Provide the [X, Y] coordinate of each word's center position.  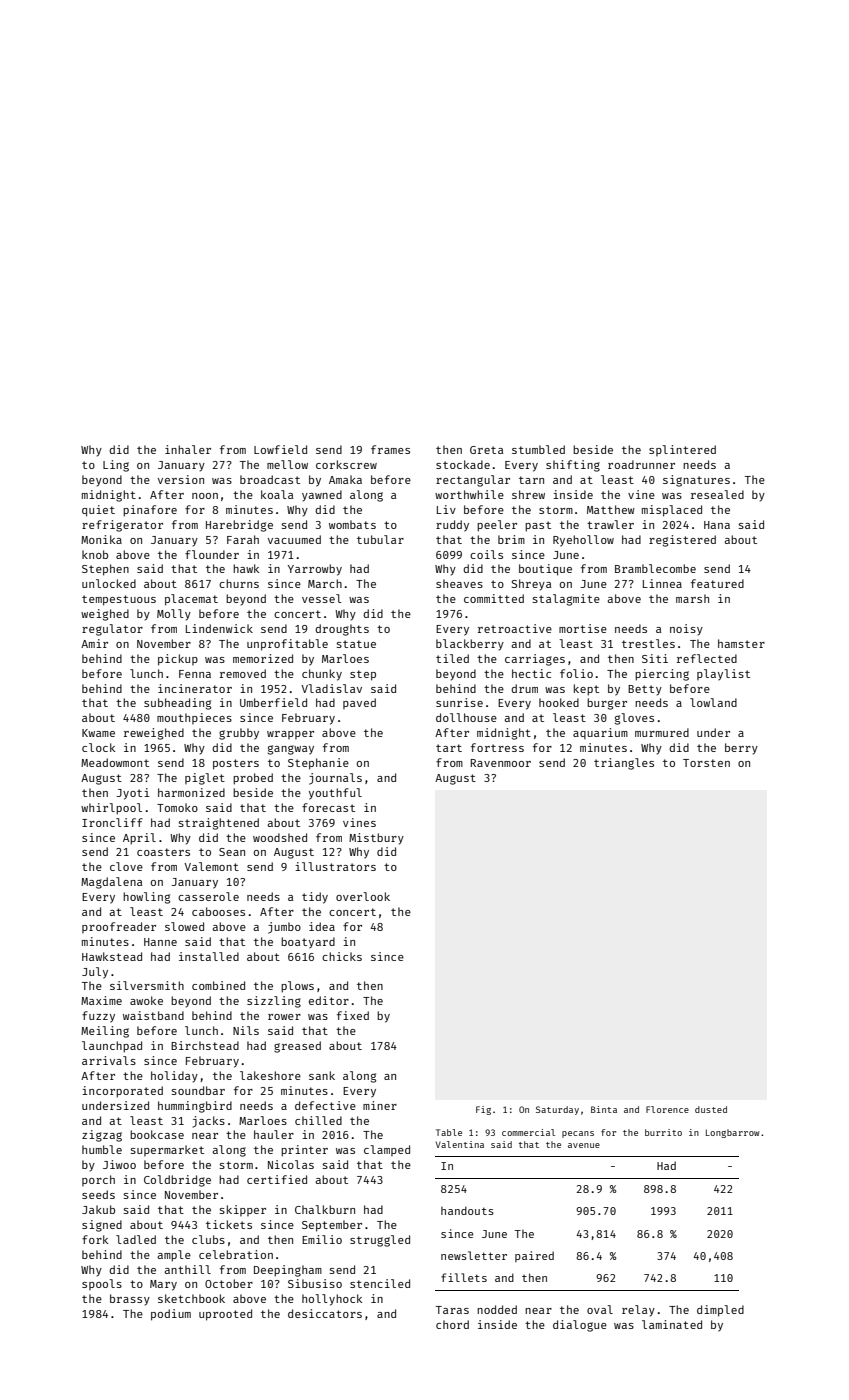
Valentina [460, 1144]
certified [277, 1179]
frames [390, 449]
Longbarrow [733, 1133]
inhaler [188, 449]
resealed [717, 494]
